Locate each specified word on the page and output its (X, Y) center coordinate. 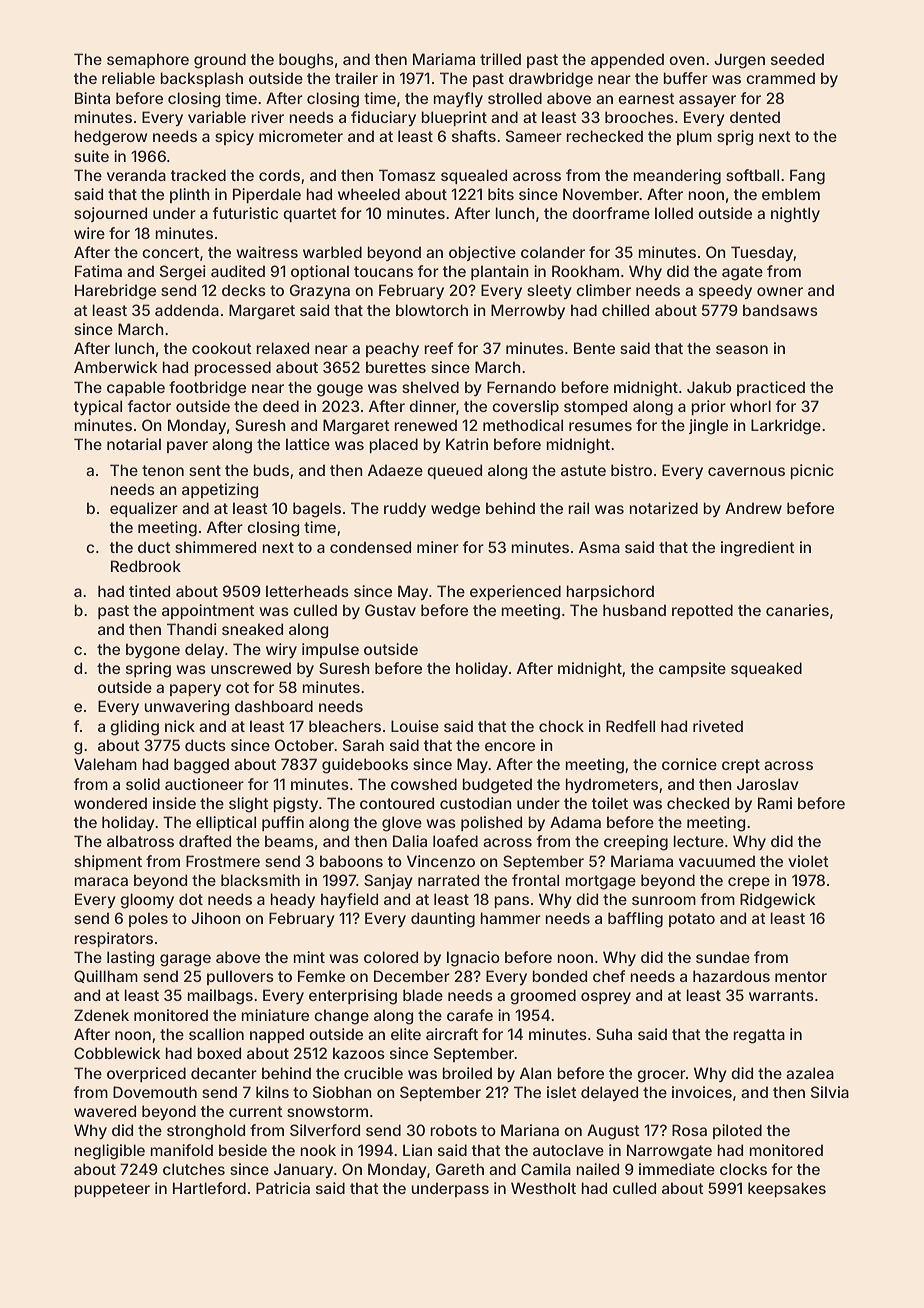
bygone (153, 651)
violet (808, 861)
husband (634, 610)
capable (136, 388)
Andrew (753, 508)
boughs (306, 61)
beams (289, 841)
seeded (797, 59)
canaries (797, 610)
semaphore (148, 60)
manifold (181, 1150)
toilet (610, 803)
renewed (425, 425)
